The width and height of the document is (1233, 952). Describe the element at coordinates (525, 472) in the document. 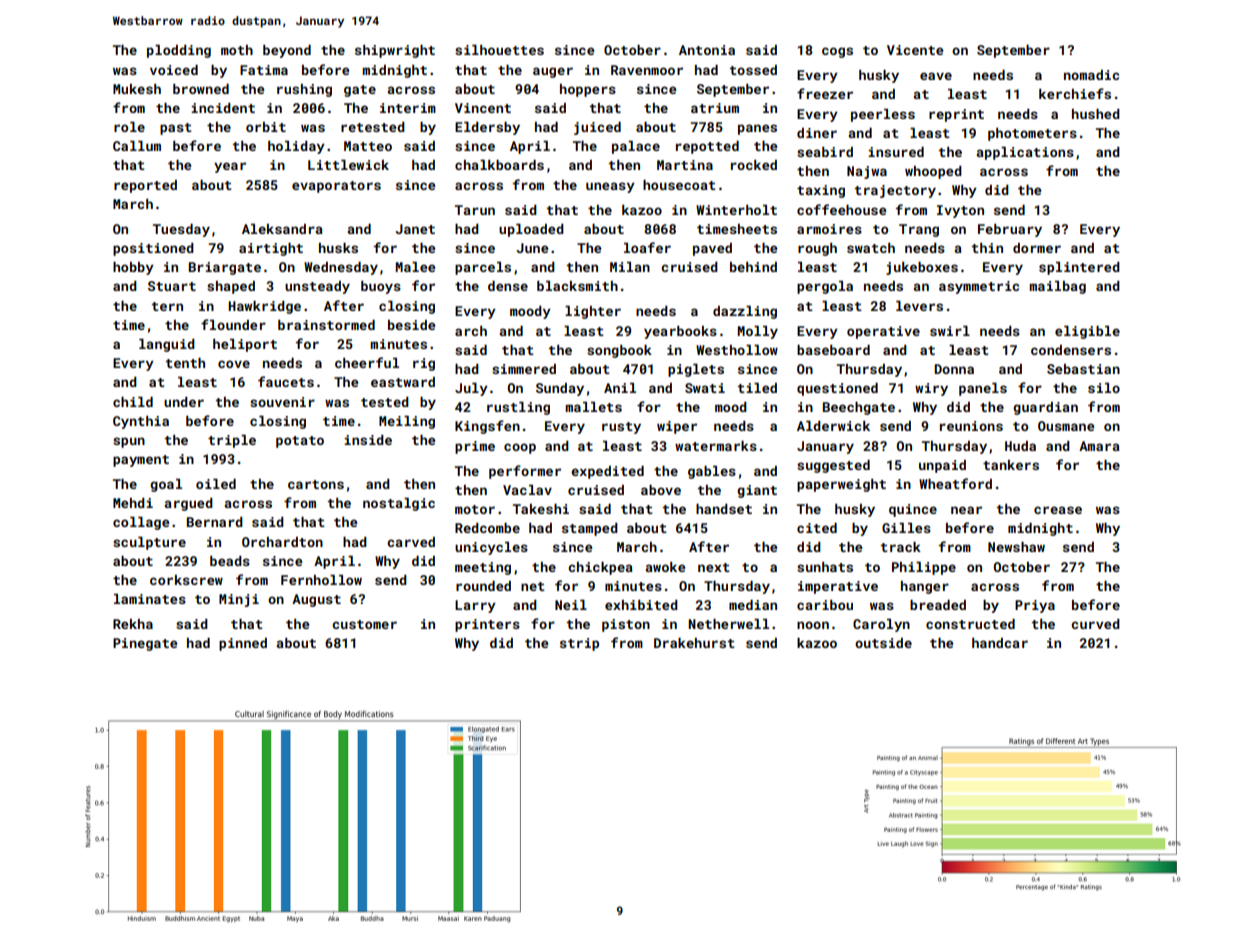

I see `performer` at that location.
